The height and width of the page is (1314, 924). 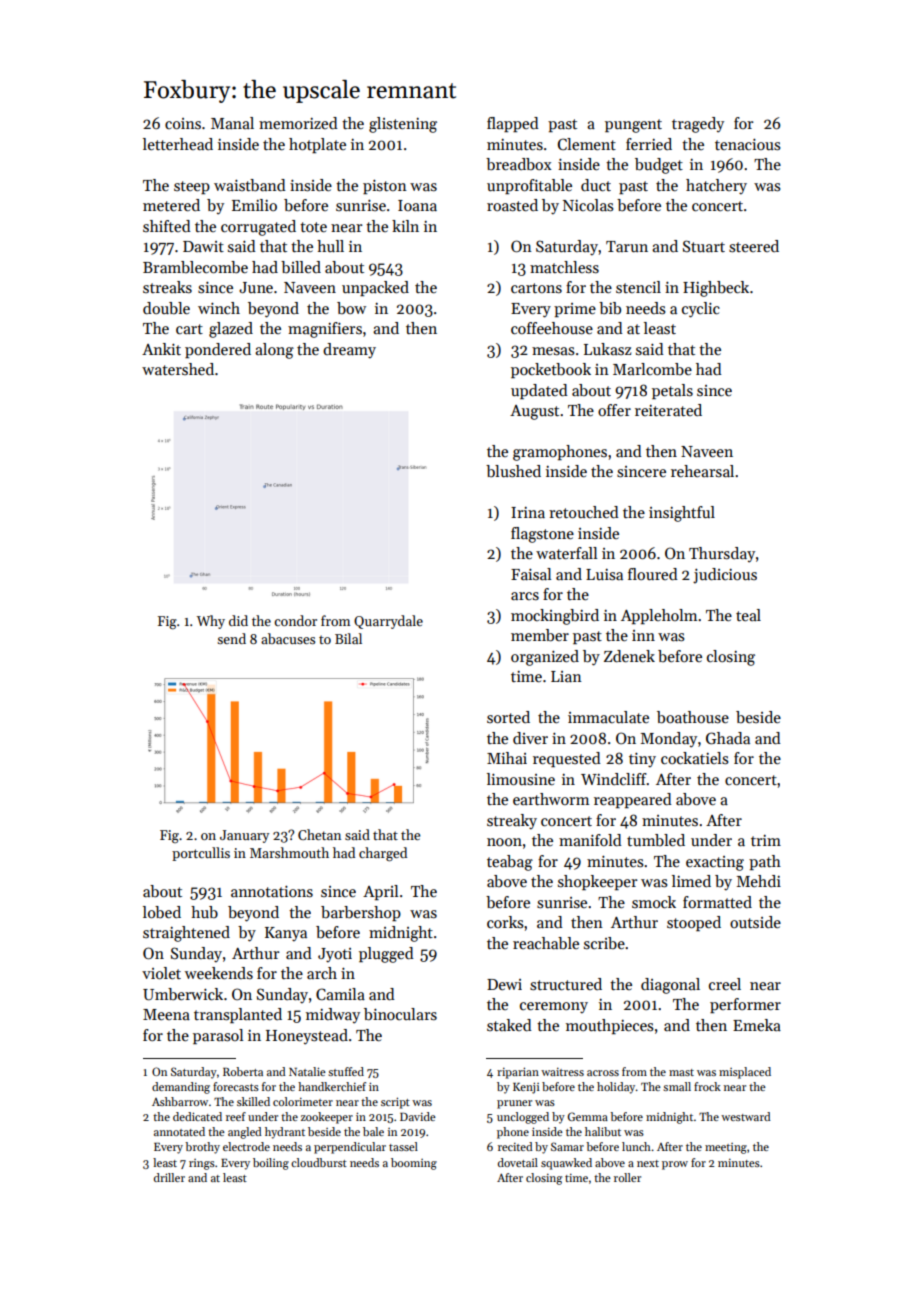 I want to click on tragedy, so click(x=698, y=125).
